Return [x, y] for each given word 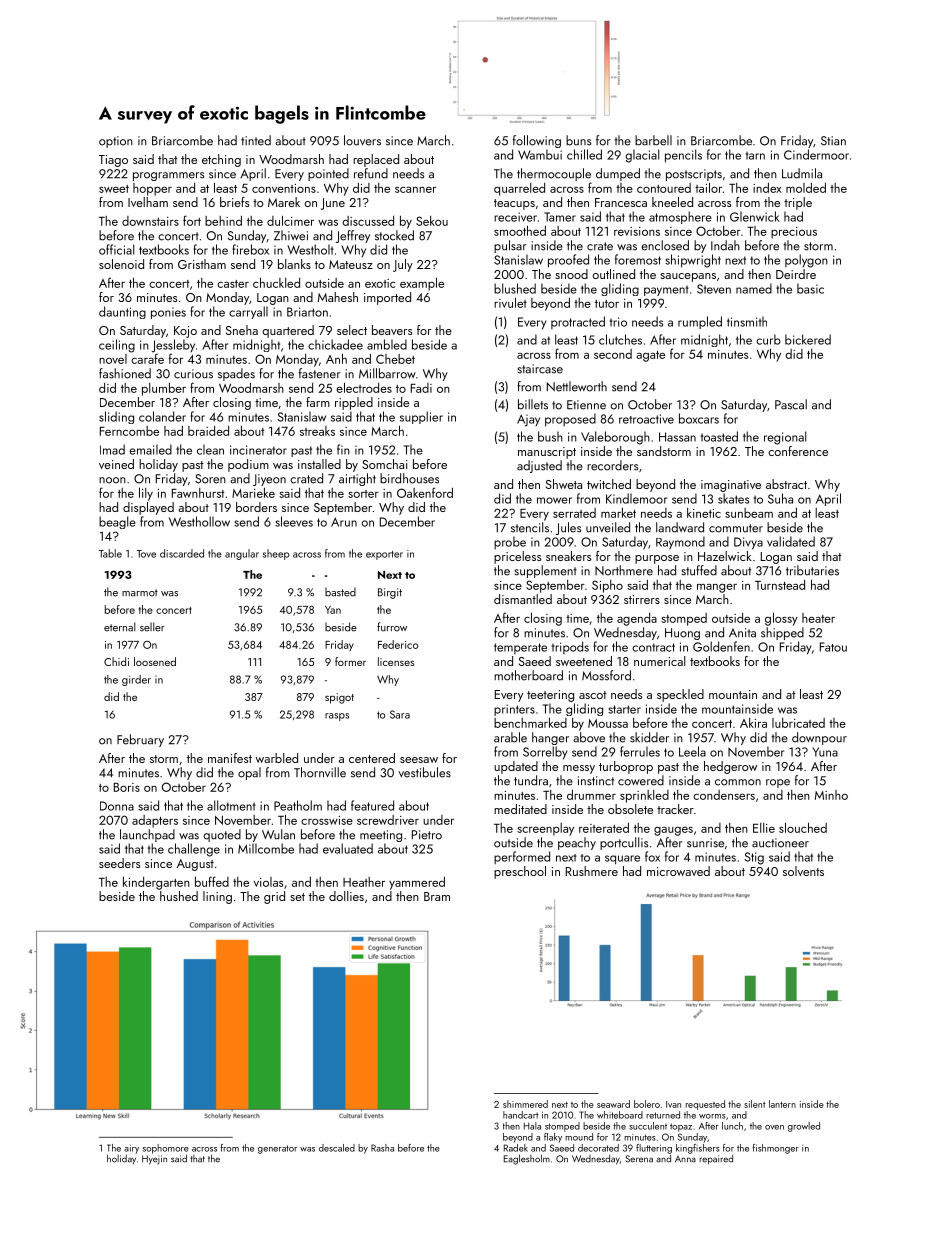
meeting [381, 836]
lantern [782, 1104]
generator [277, 1149]
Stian [833, 141]
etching [221, 160]
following [537, 141]
